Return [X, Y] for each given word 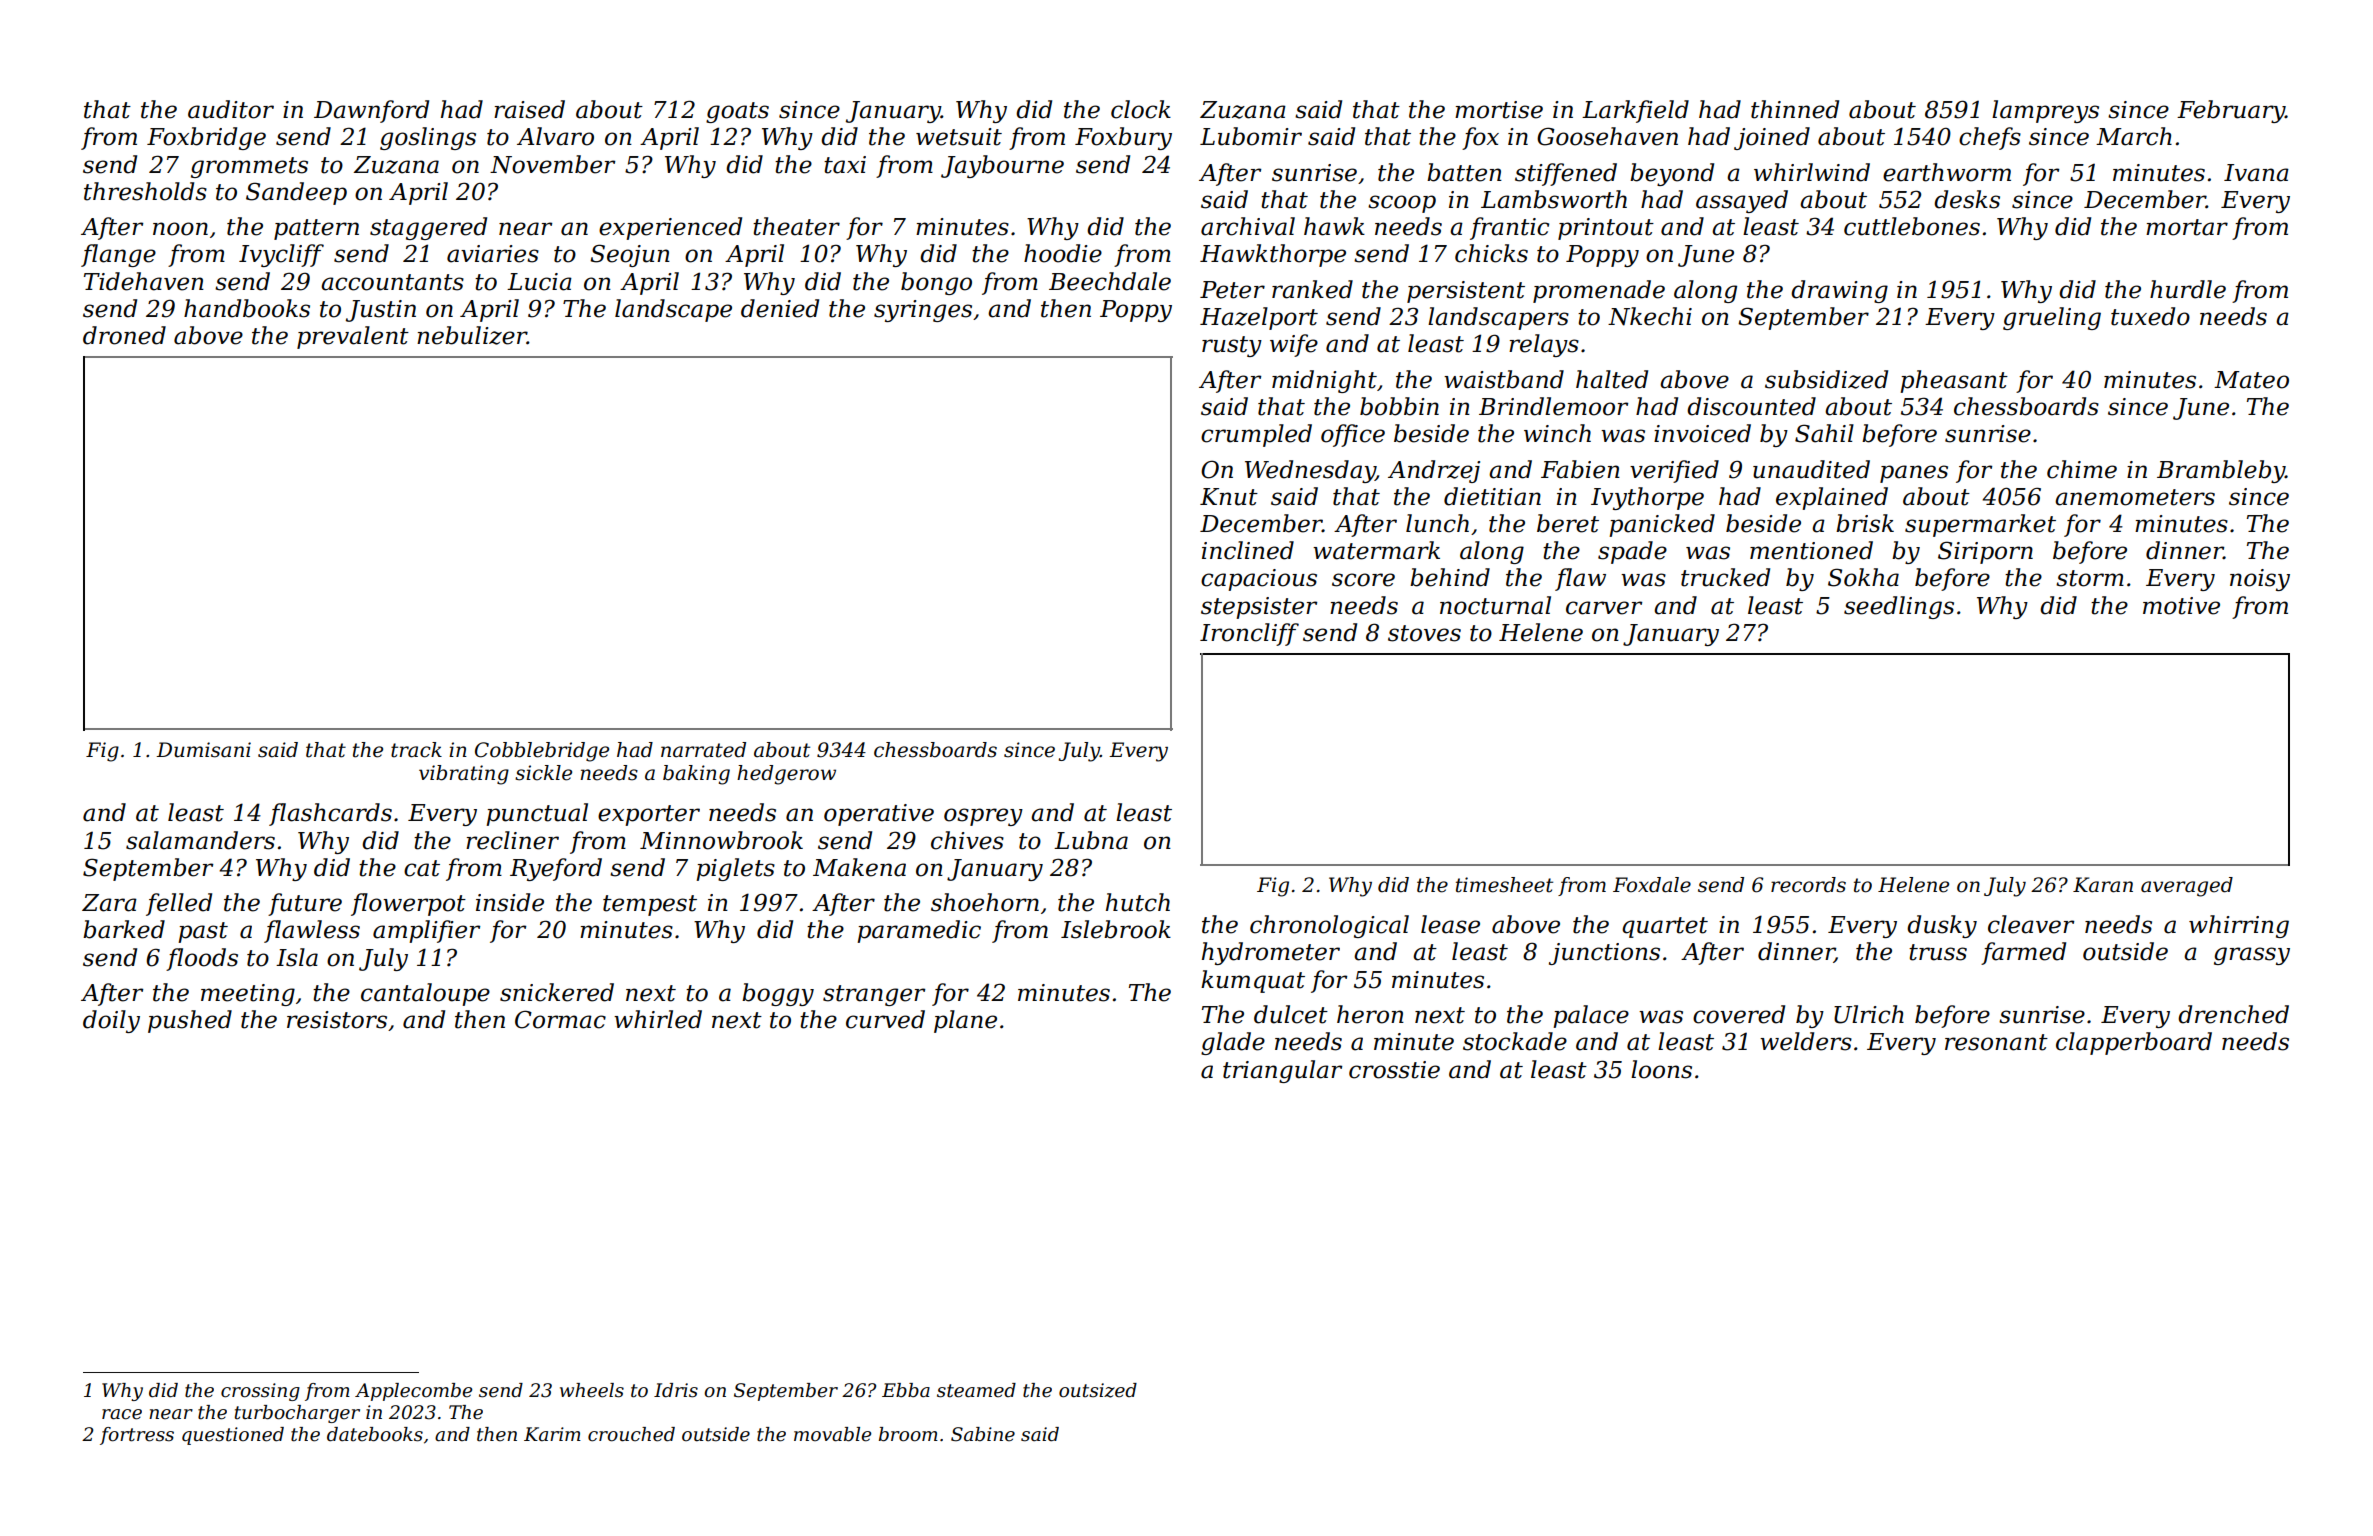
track [416, 750]
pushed [190, 1021]
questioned [233, 1436]
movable [832, 1434]
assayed [1742, 201]
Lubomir [1251, 136]
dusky [1942, 926]
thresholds [145, 191]
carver [1604, 608]
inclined [1248, 550]
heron [1370, 1014]
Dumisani [203, 750]
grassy [2252, 956]
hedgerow [786, 775]
